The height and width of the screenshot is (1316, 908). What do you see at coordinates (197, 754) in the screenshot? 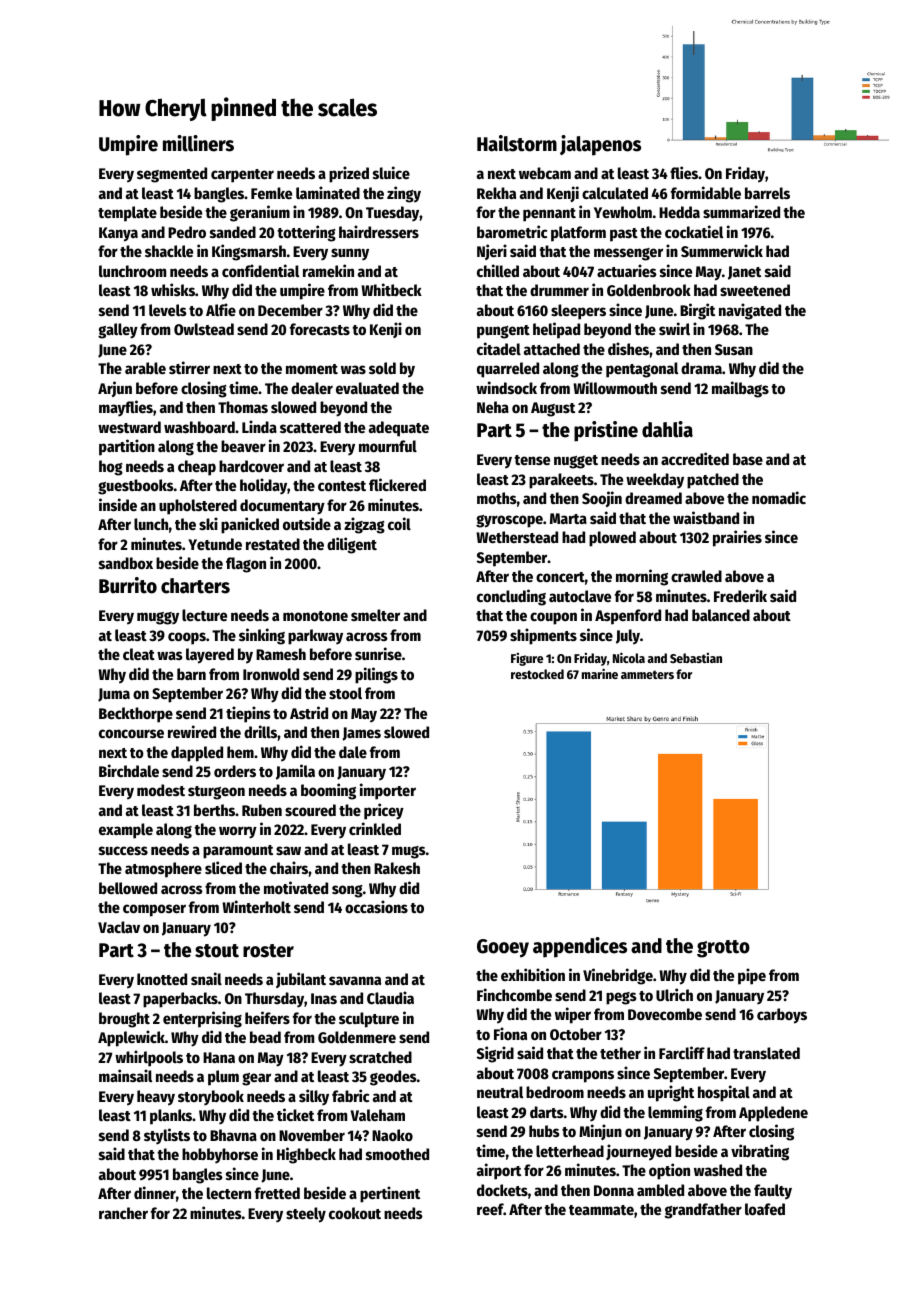
I see `dappled` at bounding box center [197, 754].
